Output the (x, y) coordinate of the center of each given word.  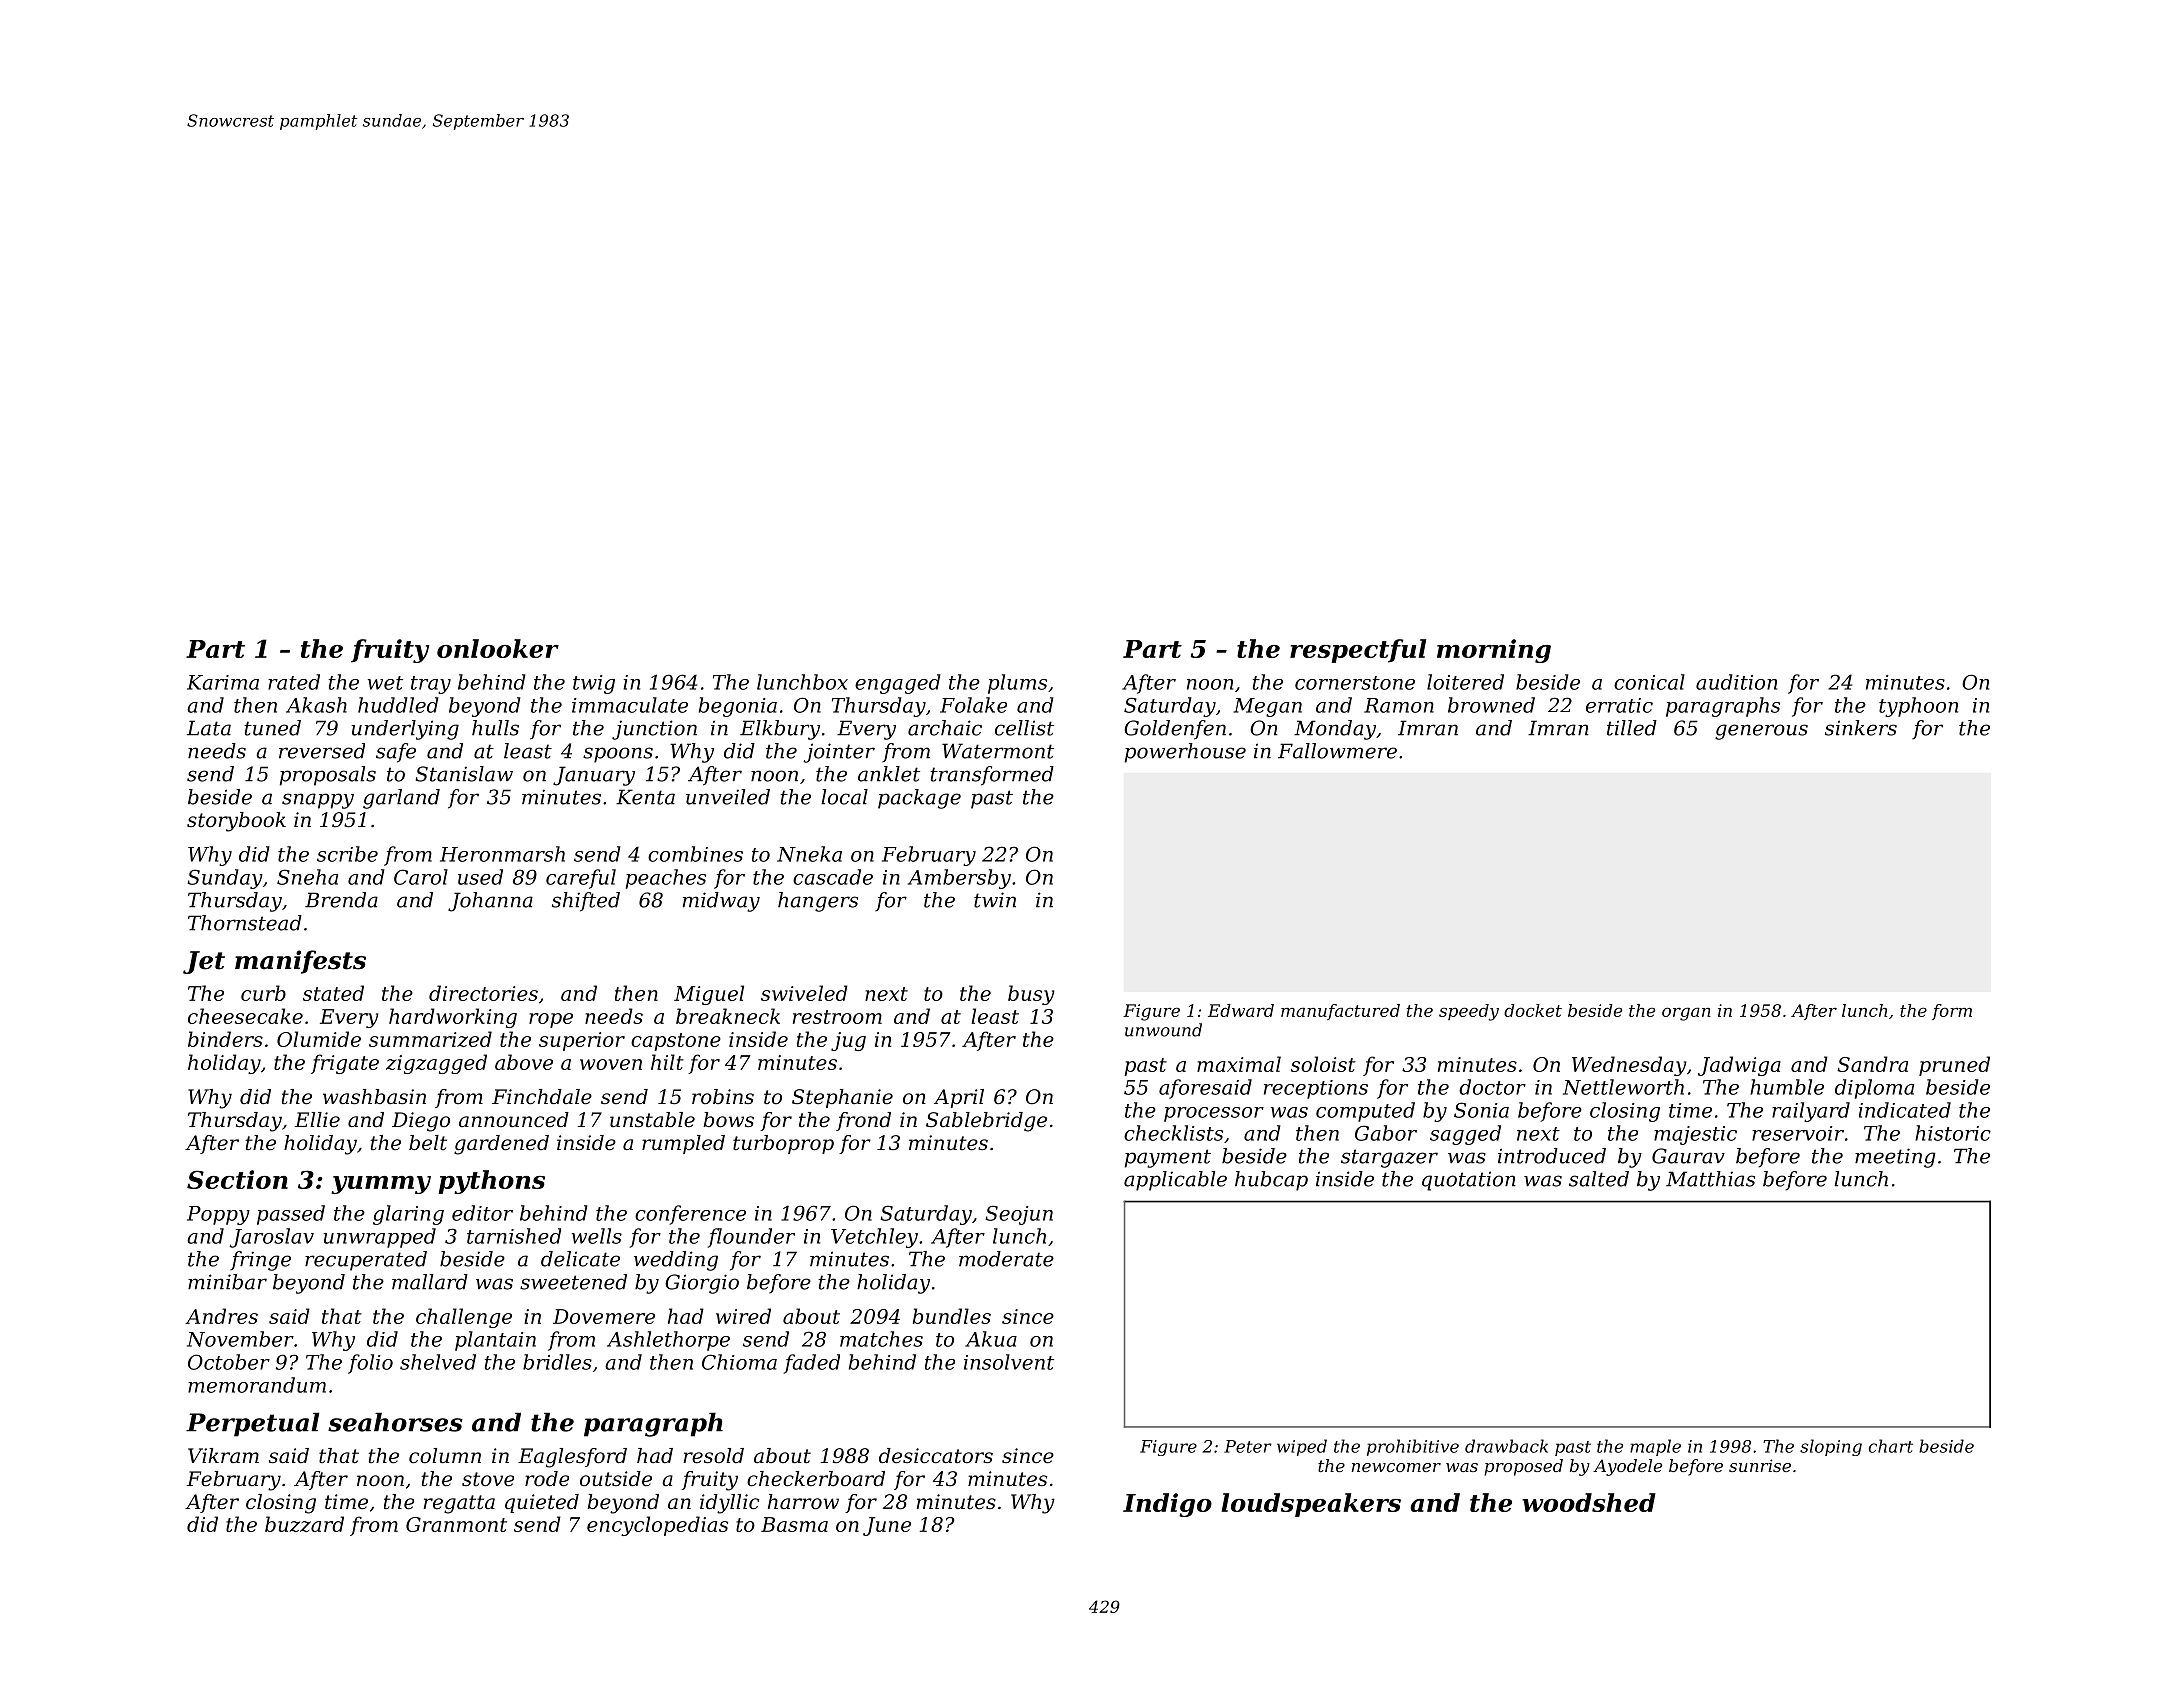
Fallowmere (1337, 751)
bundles (952, 1316)
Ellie (317, 1120)
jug (848, 1041)
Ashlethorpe (668, 1341)
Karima (223, 682)
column (445, 1456)
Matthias (1710, 1179)
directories (483, 993)
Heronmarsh (502, 854)
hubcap (1271, 1181)
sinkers (1861, 728)
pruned (1954, 1066)
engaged (898, 684)
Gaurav (1688, 1156)
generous (1761, 732)
